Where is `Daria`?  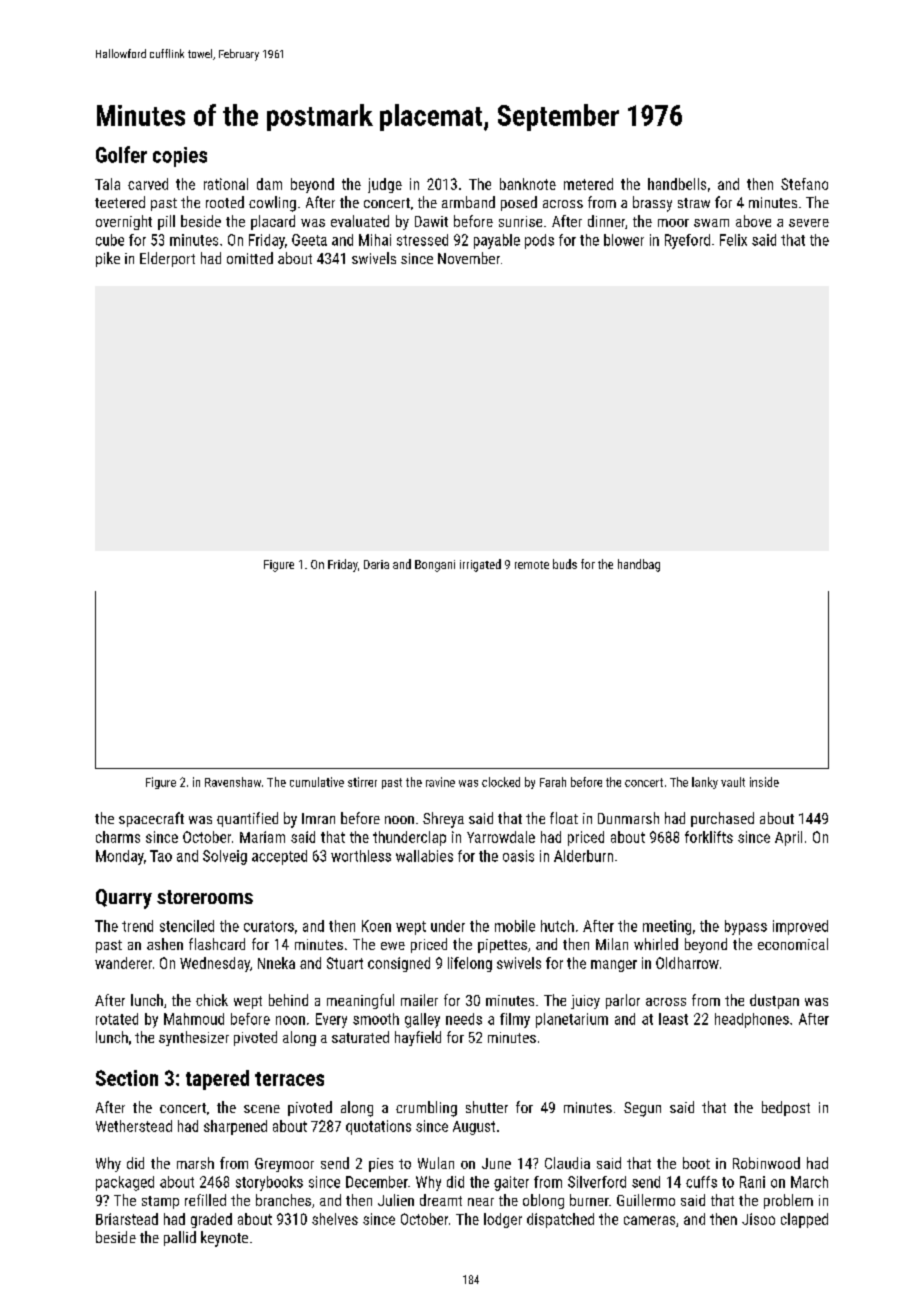
Daria is located at coordinates (376, 564).
